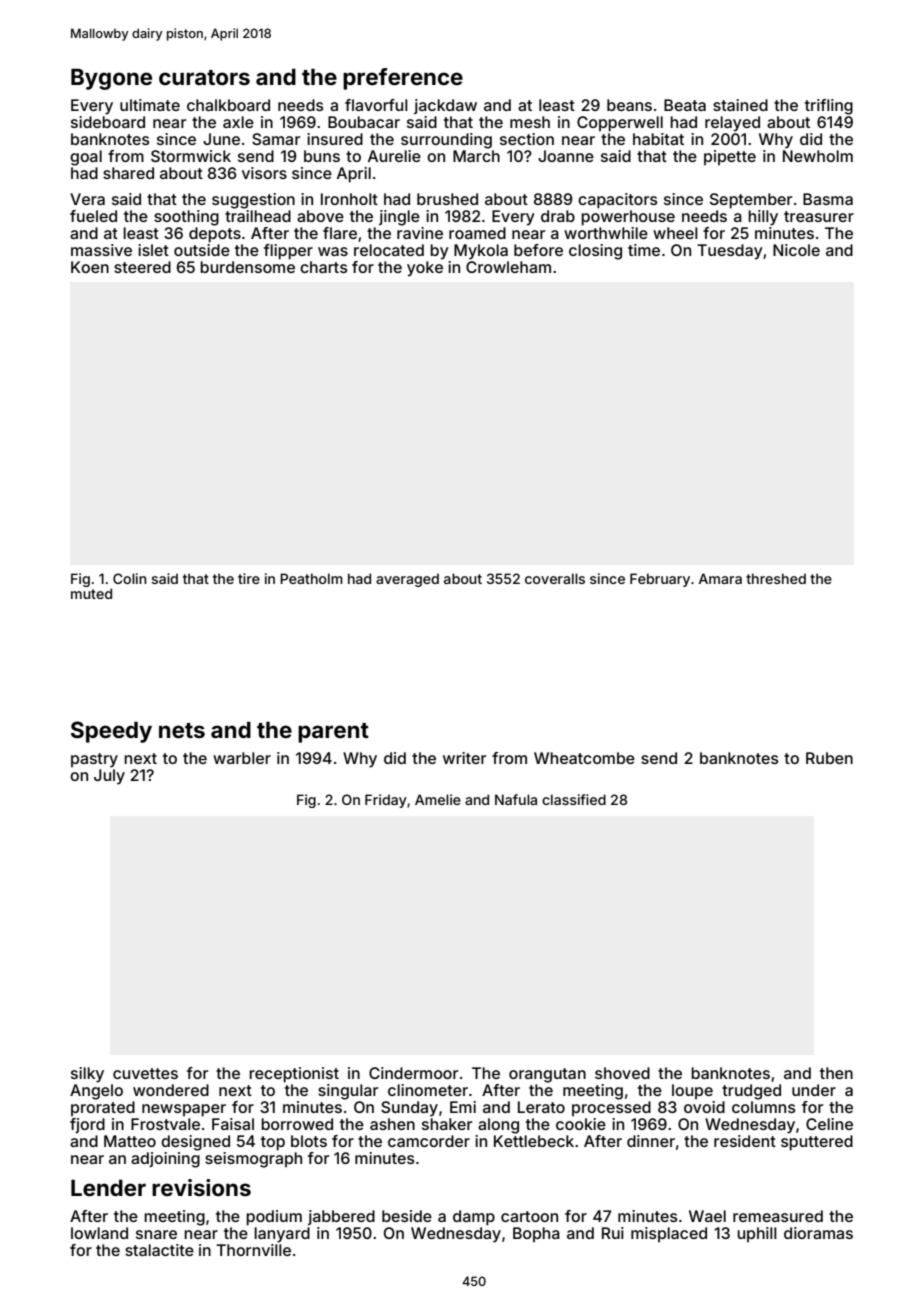 This page has width=924, height=1308. I want to click on threshed, so click(776, 578).
